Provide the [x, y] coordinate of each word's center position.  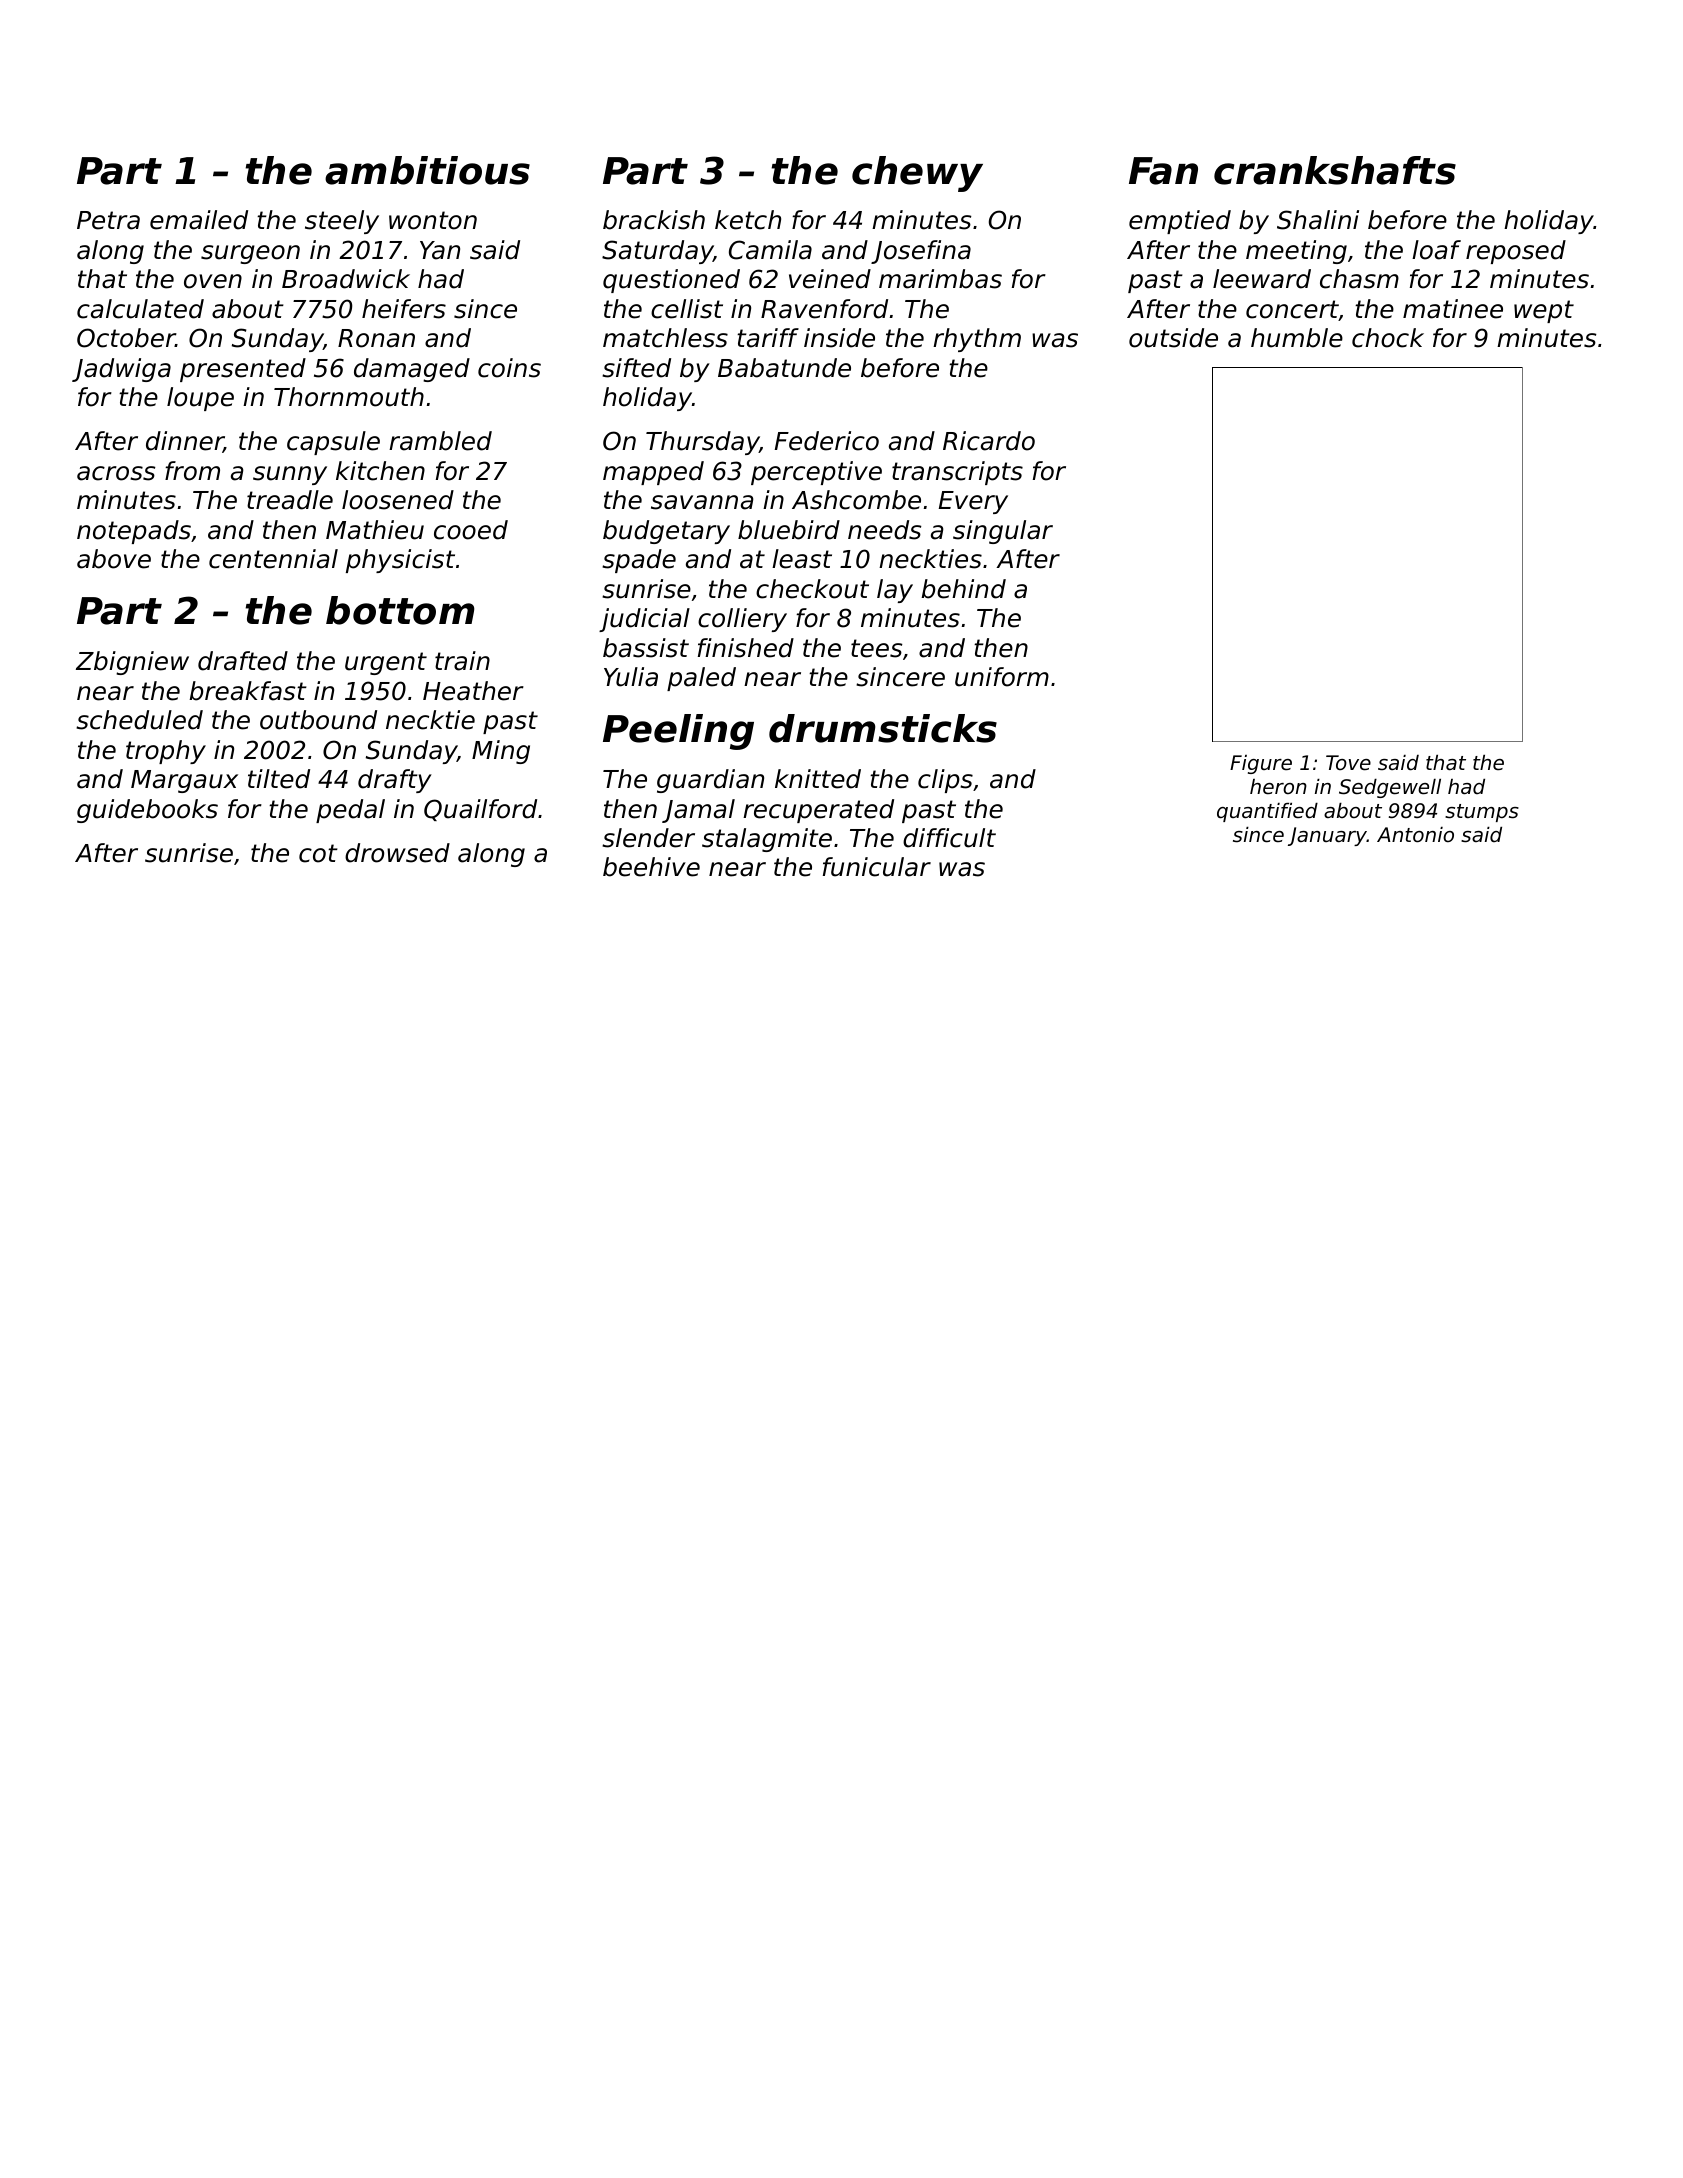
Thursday [702, 443]
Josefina [921, 252]
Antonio [1415, 835]
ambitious [427, 170]
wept [1544, 311]
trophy [166, 752]
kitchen [380, 471]
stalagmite [767, 840]
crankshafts [1335, 170]
